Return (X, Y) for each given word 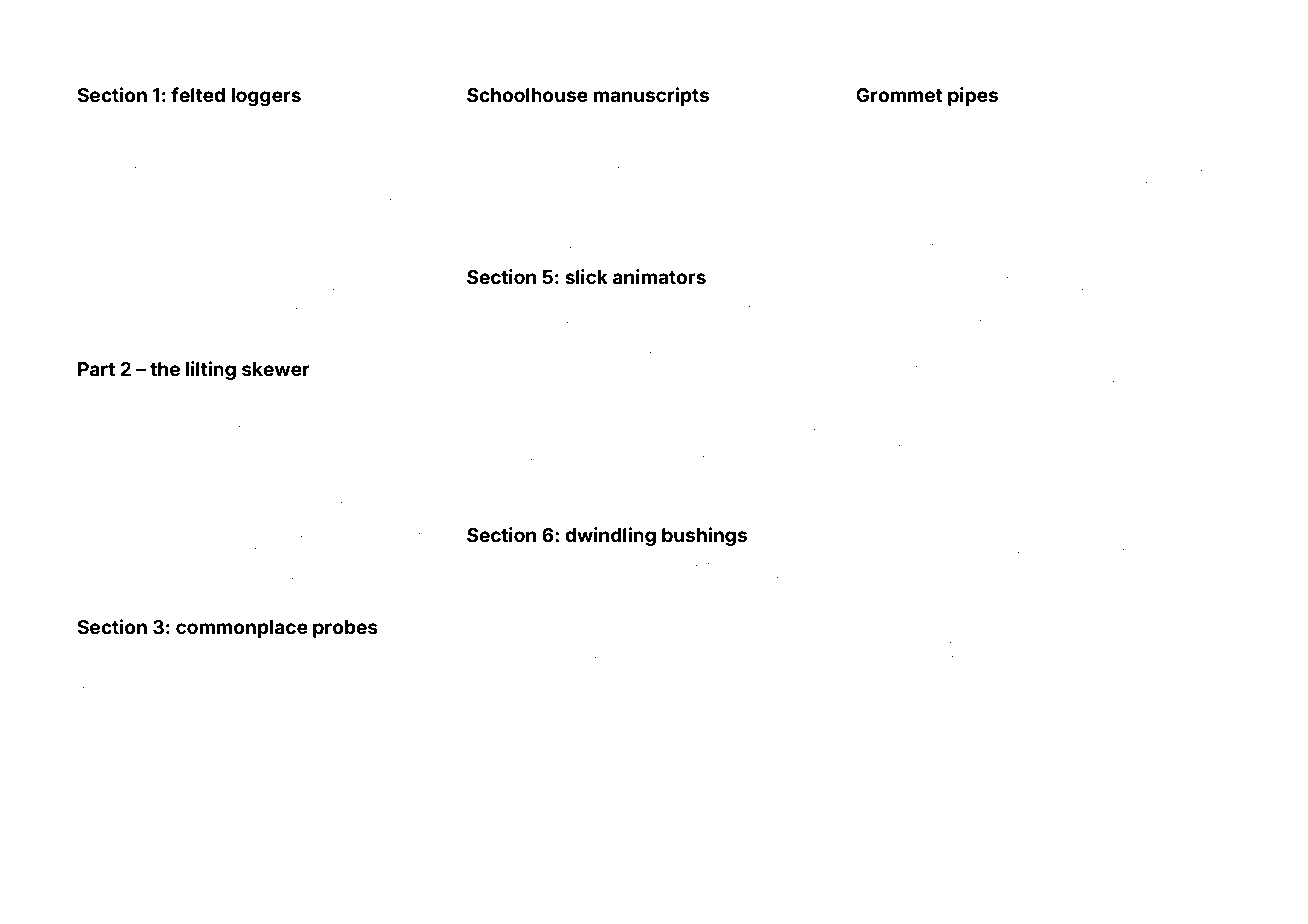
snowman (106, 669)
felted (198, 94)
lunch (1063, 457)
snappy (585, 168)
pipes (973, 96)
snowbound (112, 213)
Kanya (227, 503)
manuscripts (651, 96)
